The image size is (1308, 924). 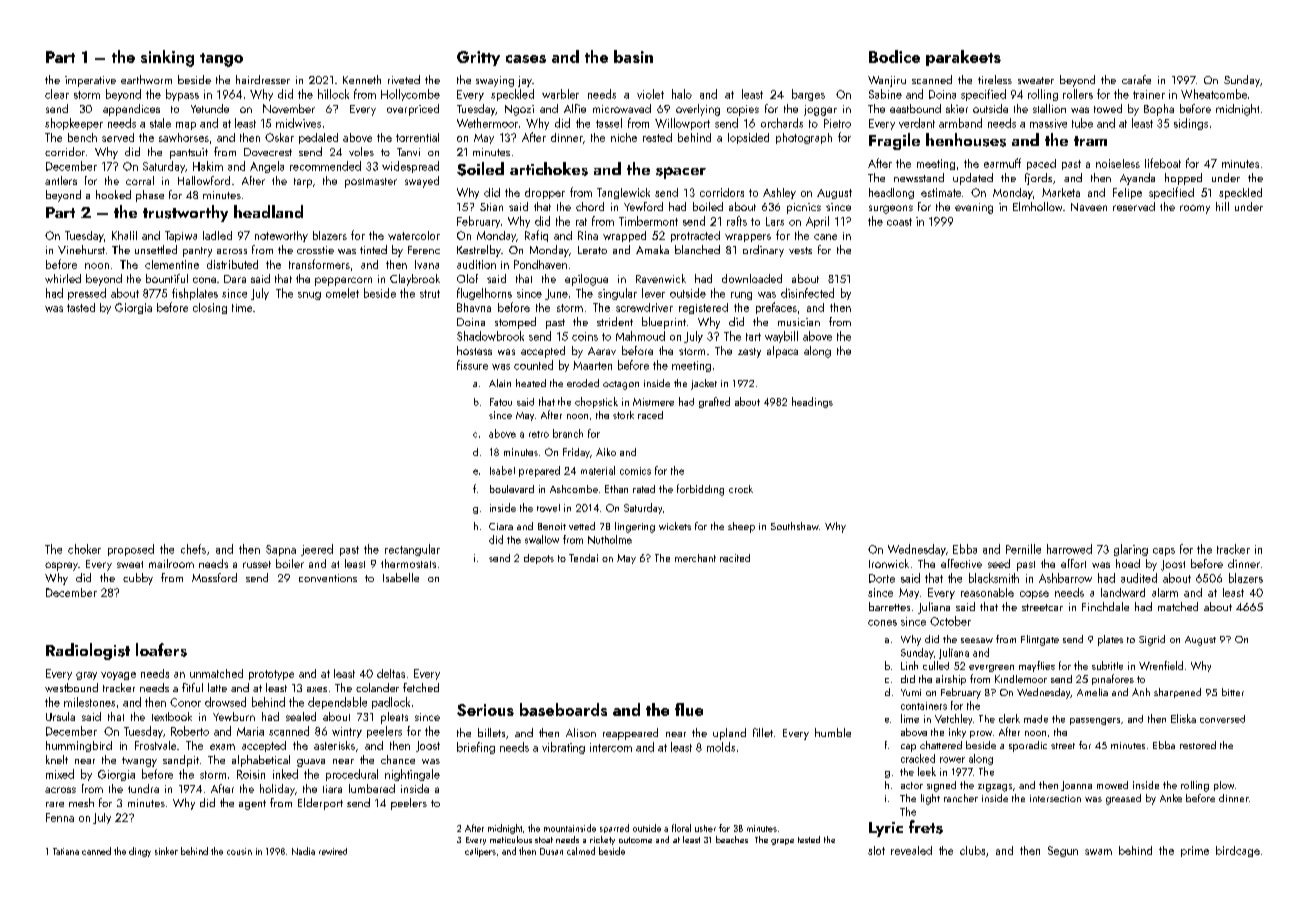 What do you see at coordinates (221, 60) in the image?
I see `tango` at bounding box center [221, 60].
